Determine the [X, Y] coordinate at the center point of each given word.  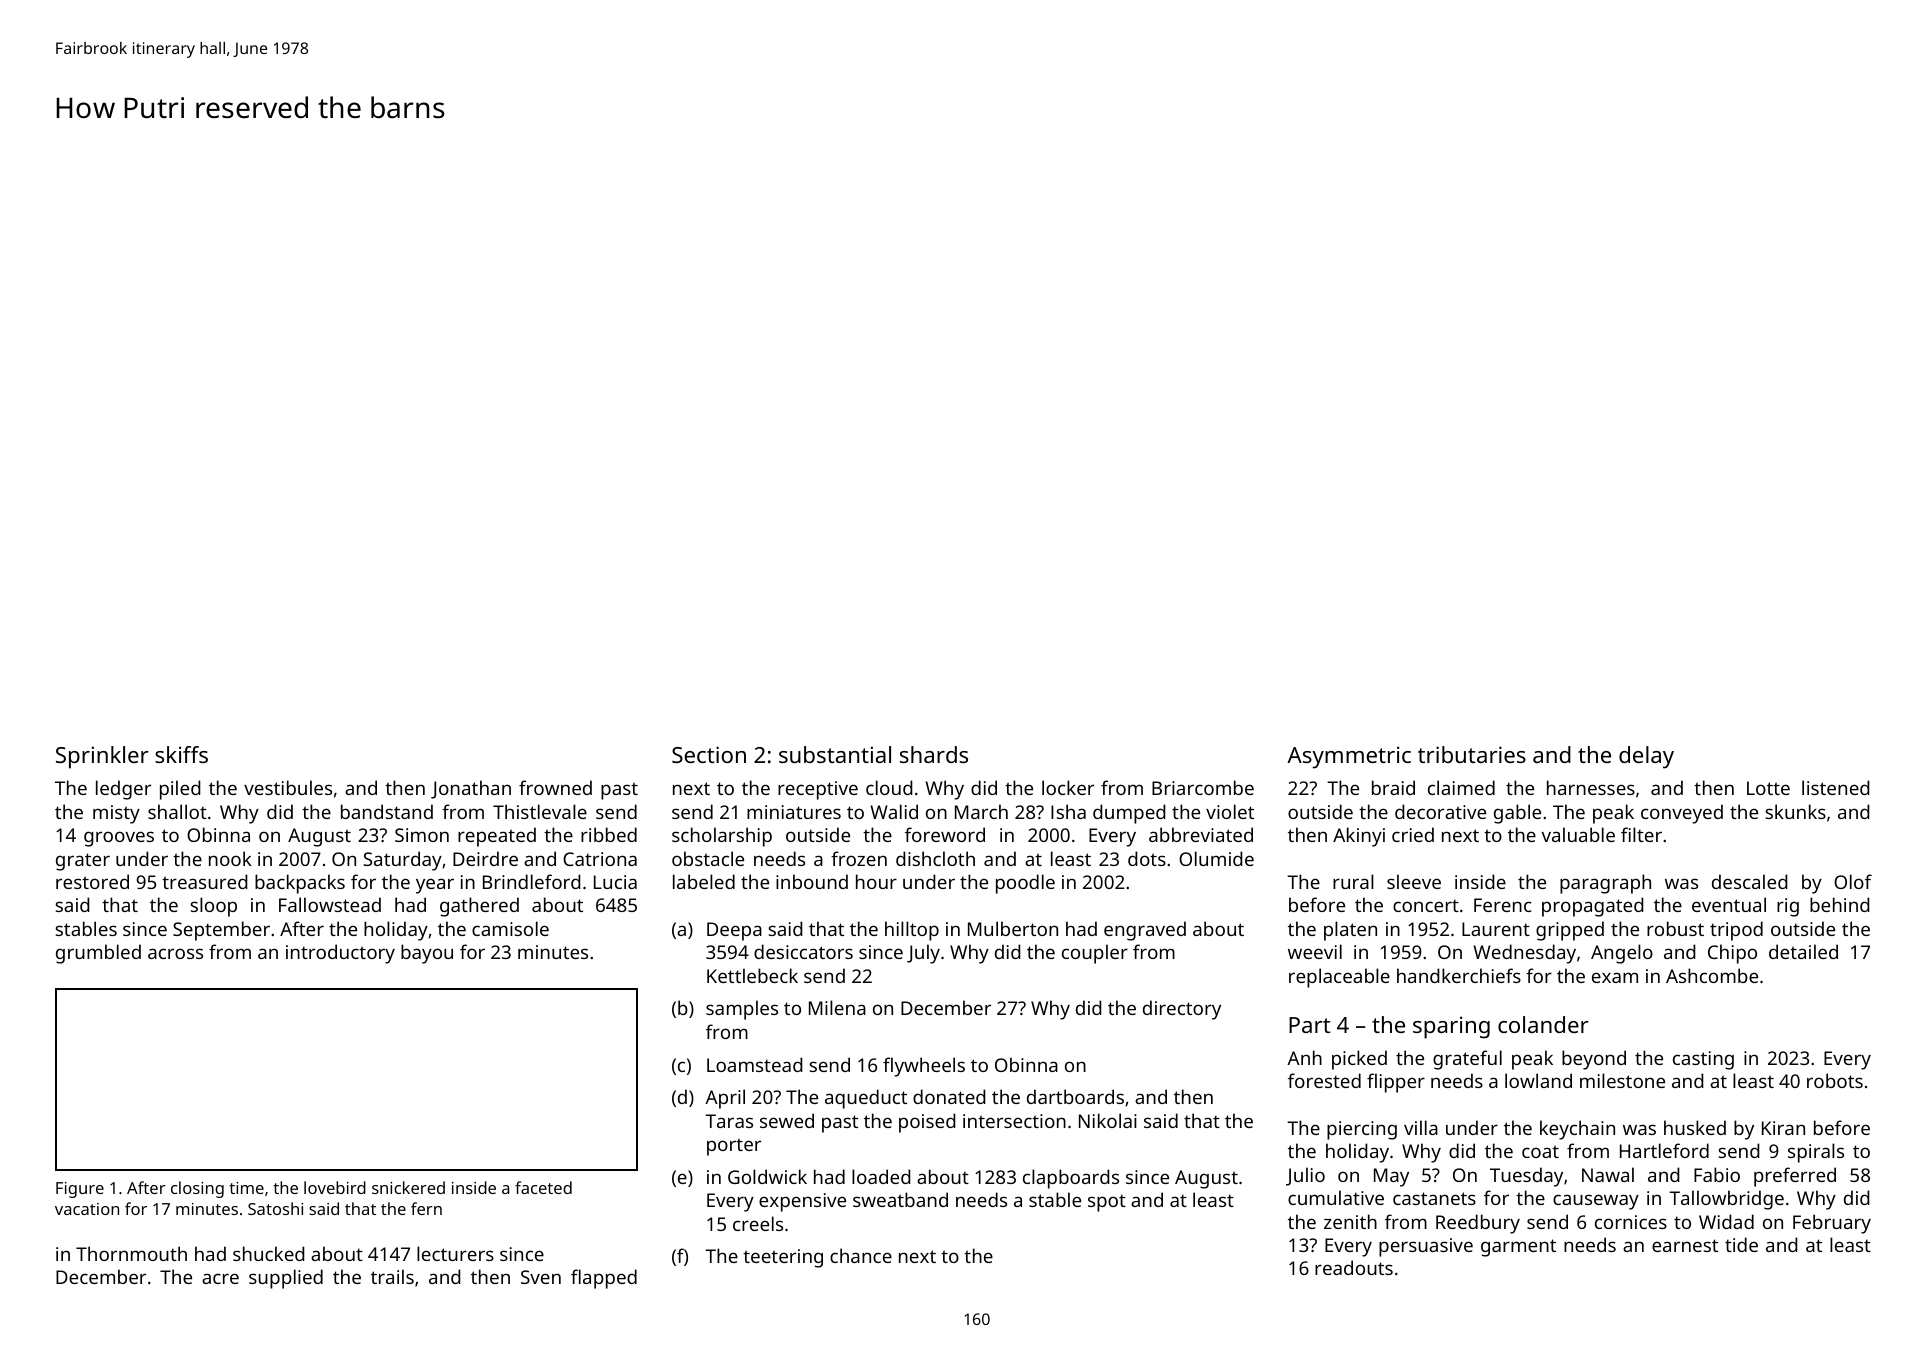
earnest [1685, 1245]
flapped [604, 1279]
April [725, 1099]
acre [220, 1278]
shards [934, 754]
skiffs [181, 754]
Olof [1853, 881]
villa [1421, 1127]
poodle [1025, 884]
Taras [729, 1121]
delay [1646, 757]
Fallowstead [330, 904]
